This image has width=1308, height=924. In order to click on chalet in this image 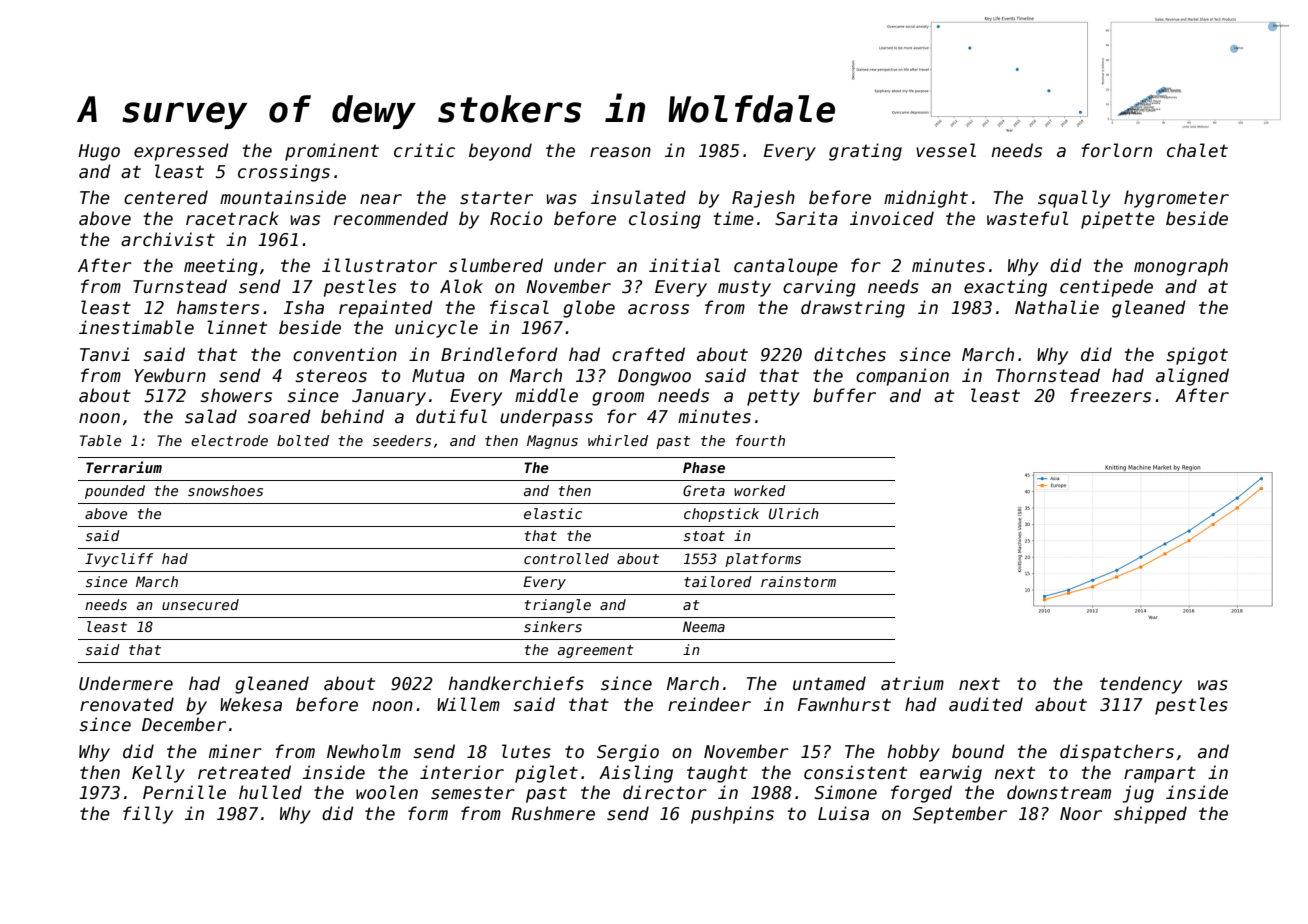, I will do `click(1197, 150)`.
